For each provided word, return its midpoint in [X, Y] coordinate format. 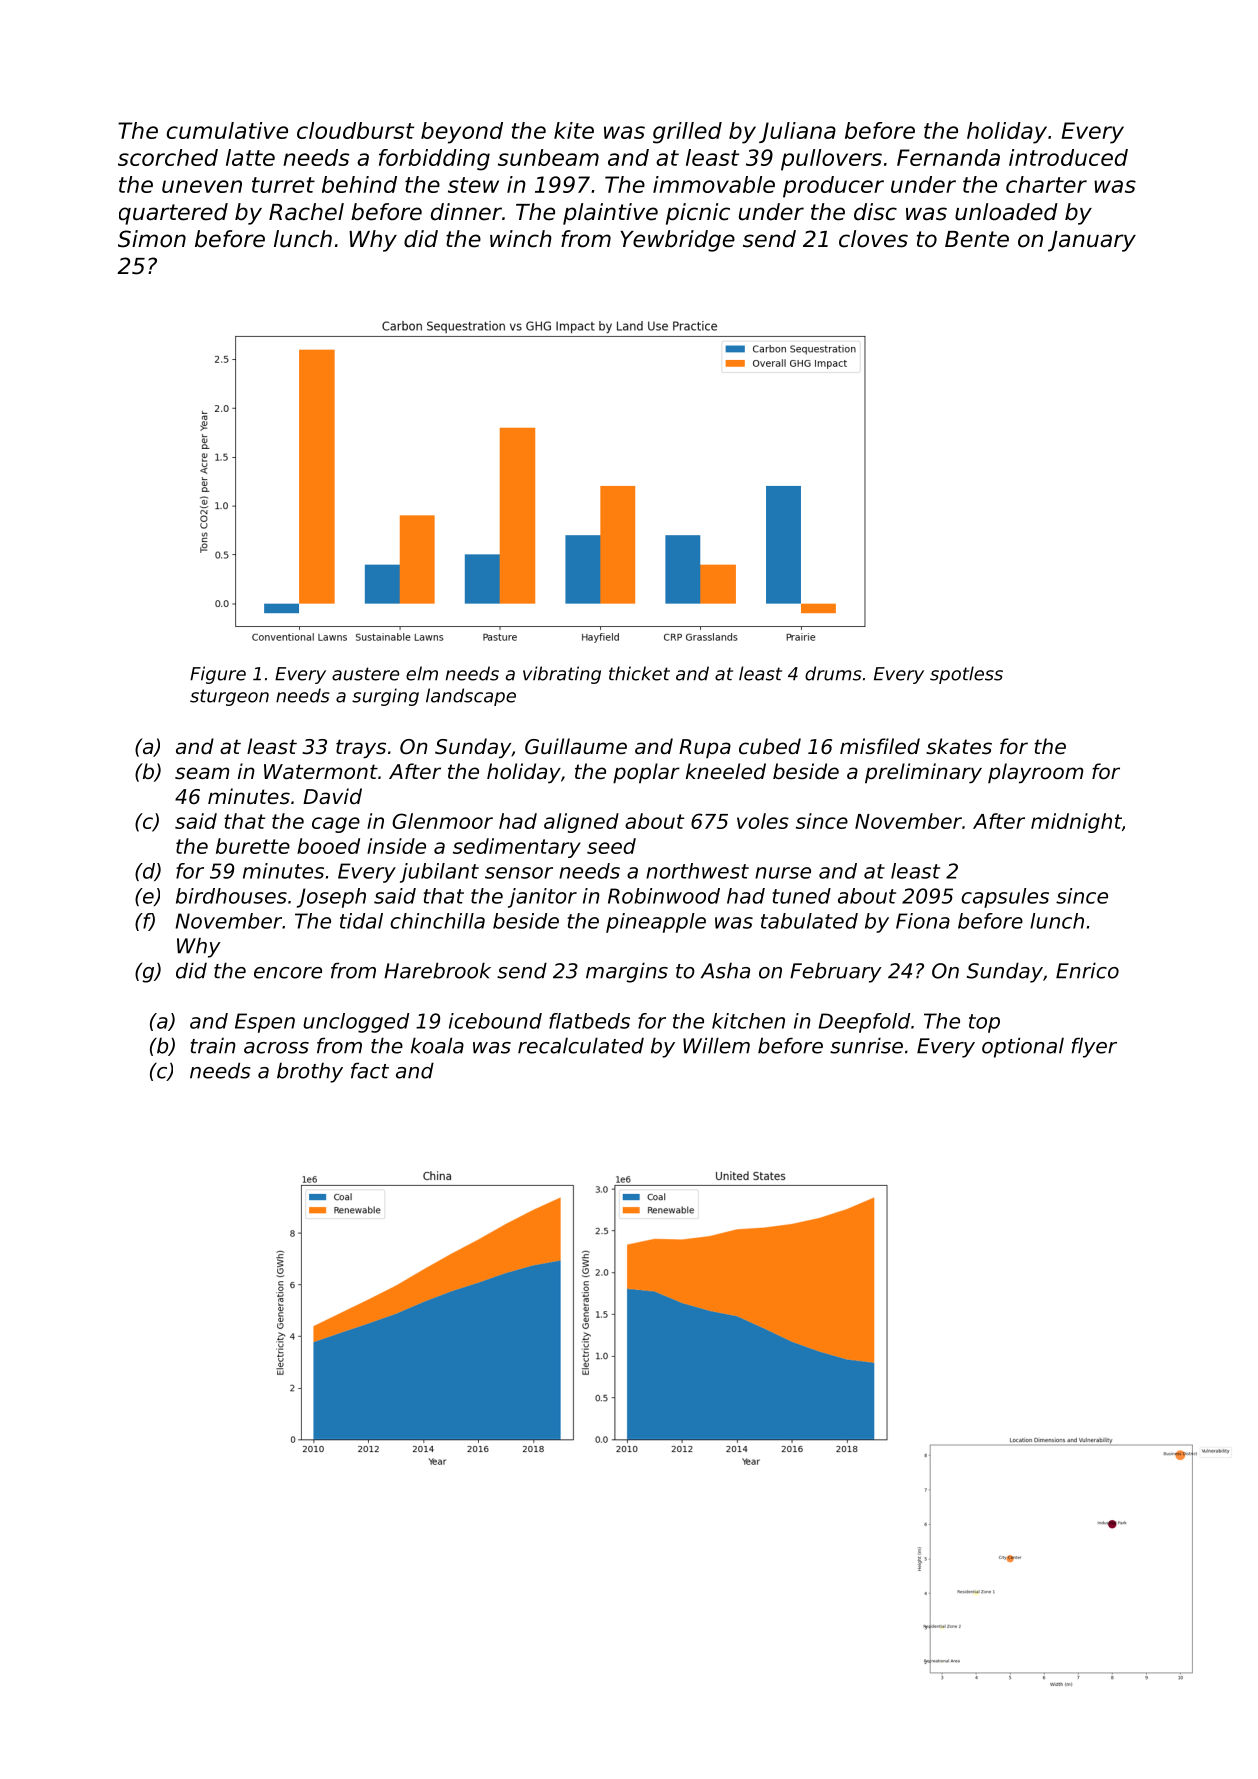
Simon [152, 239]
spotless [966, 675]
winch [521, 239]
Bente [977, 239]
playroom [1035, 773]
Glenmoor [442, 821]
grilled [687, 133]
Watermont [321, 772]
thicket [639, 673]
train [213, 1045]
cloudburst [355, 130]
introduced [1068, 157]
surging [385, 697]
